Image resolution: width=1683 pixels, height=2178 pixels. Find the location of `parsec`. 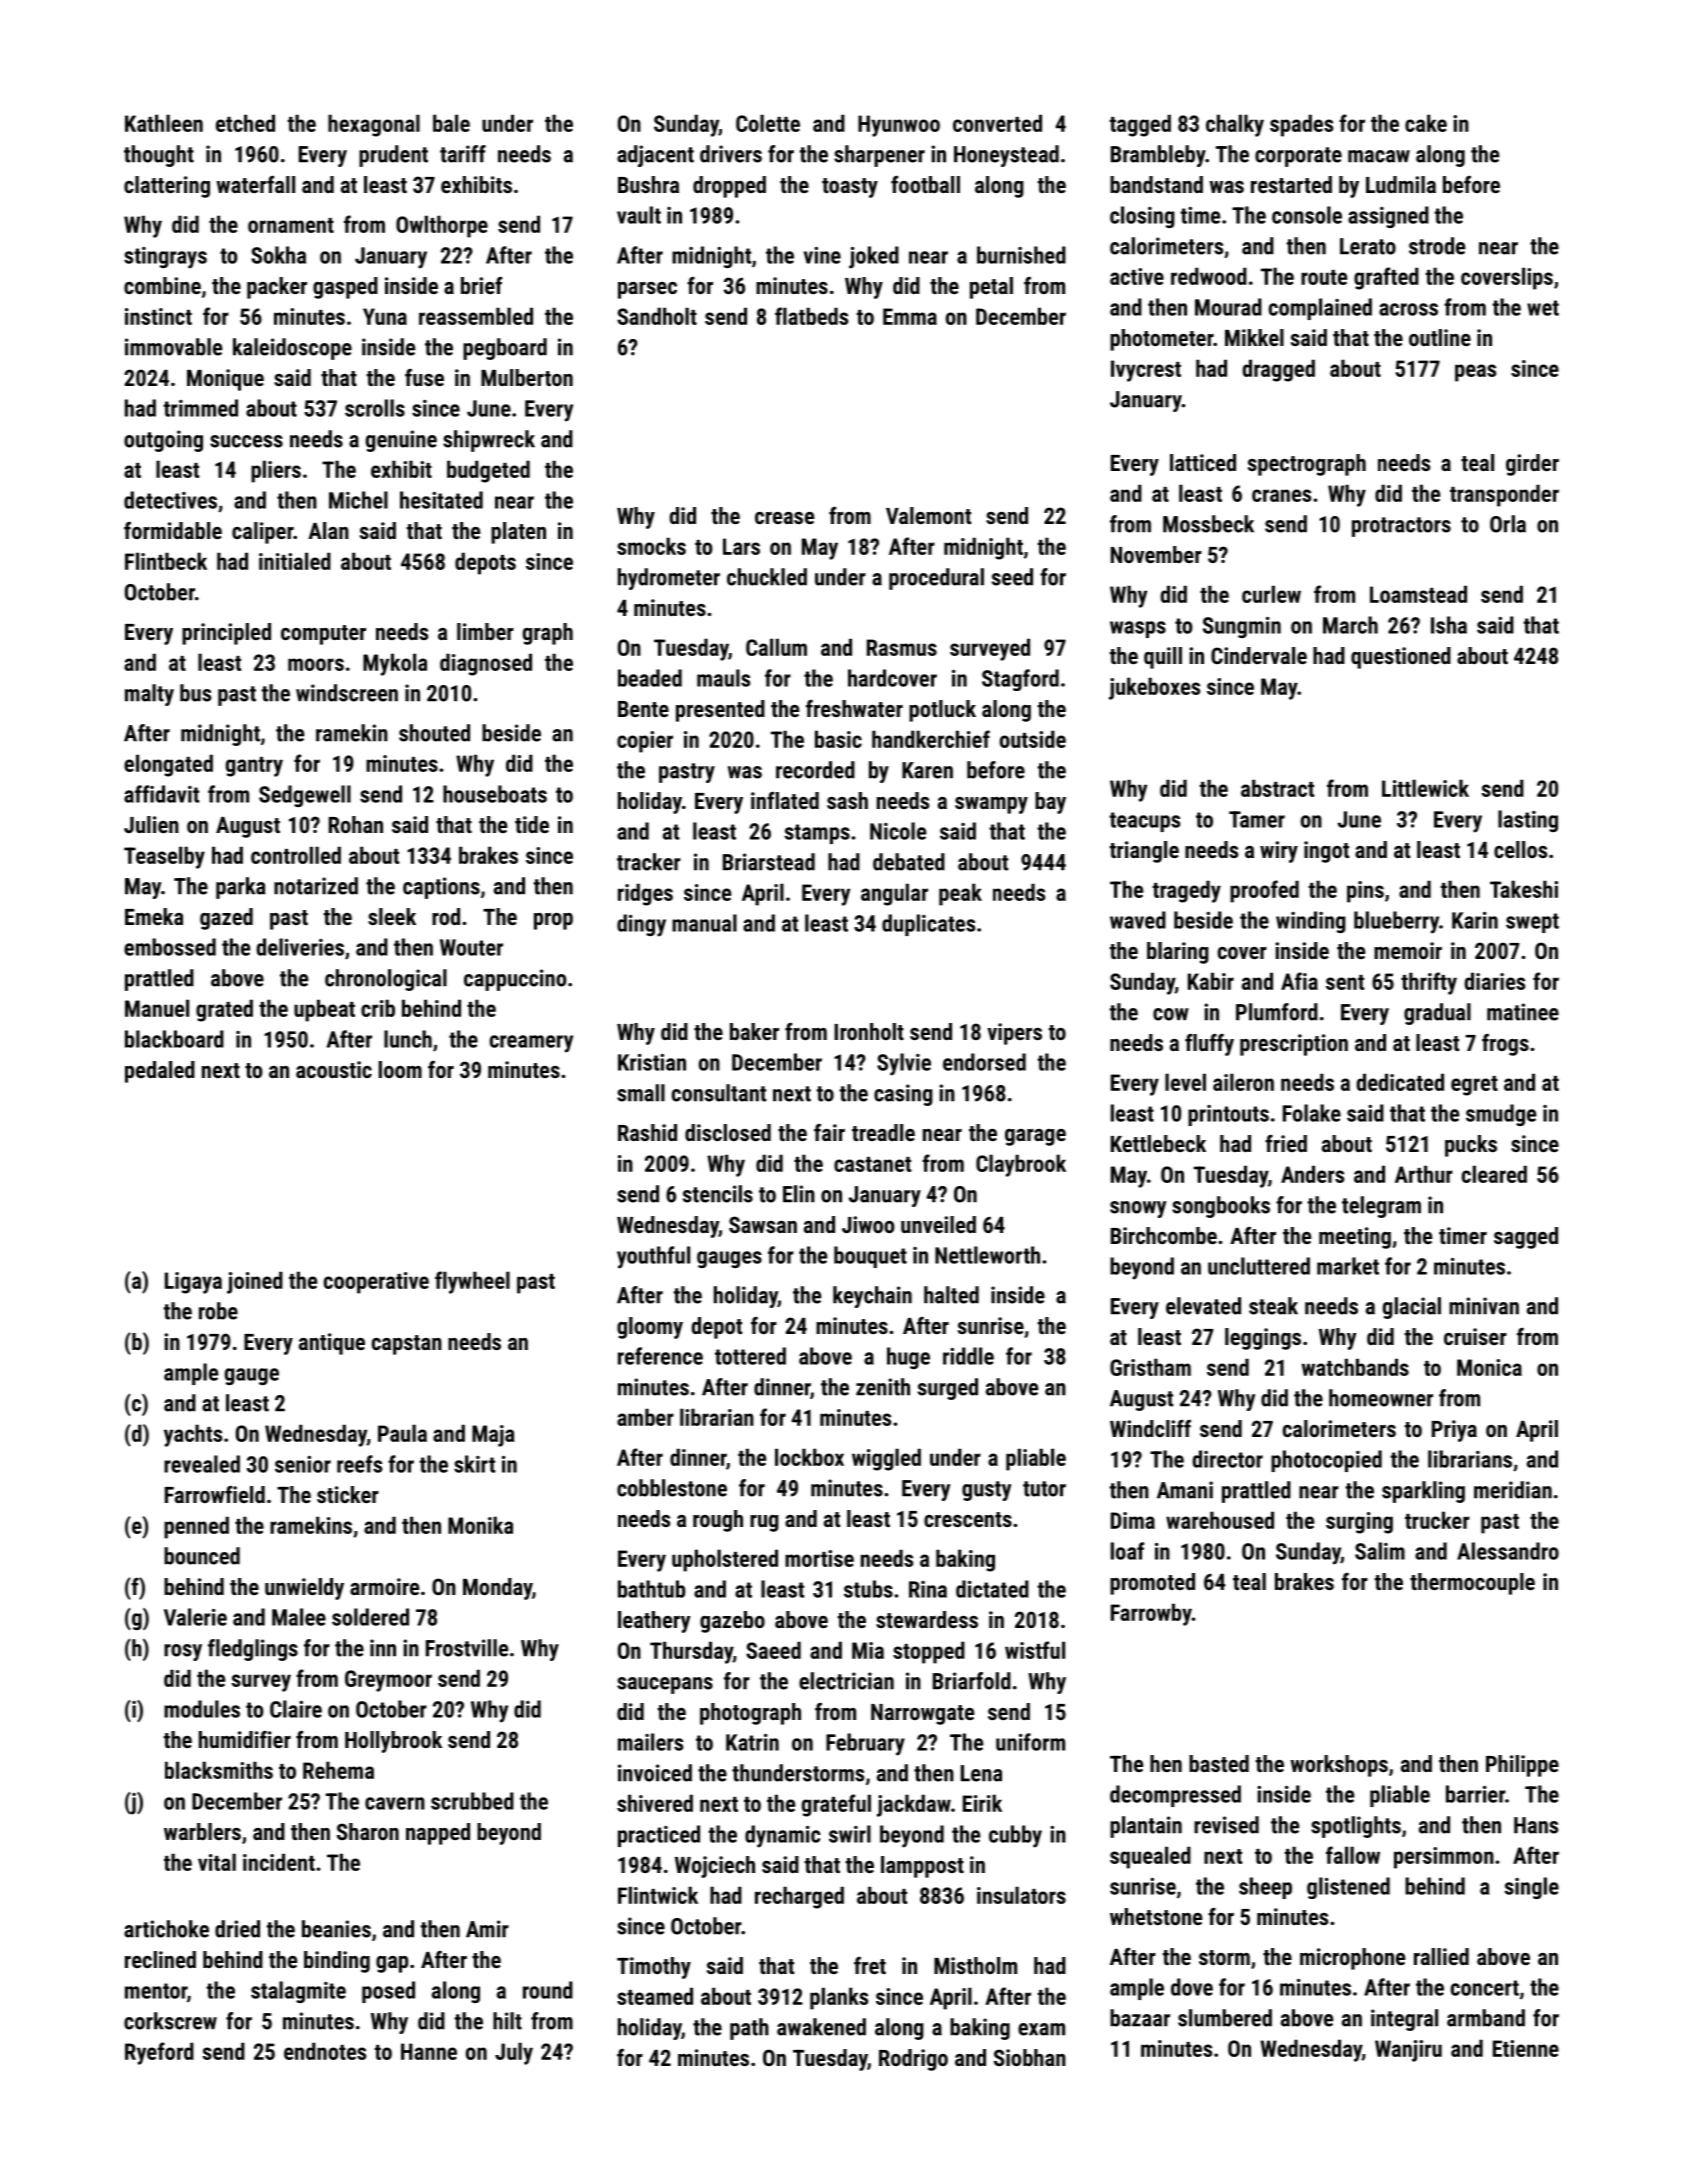

parsec is located at coordinates (647, 290).
